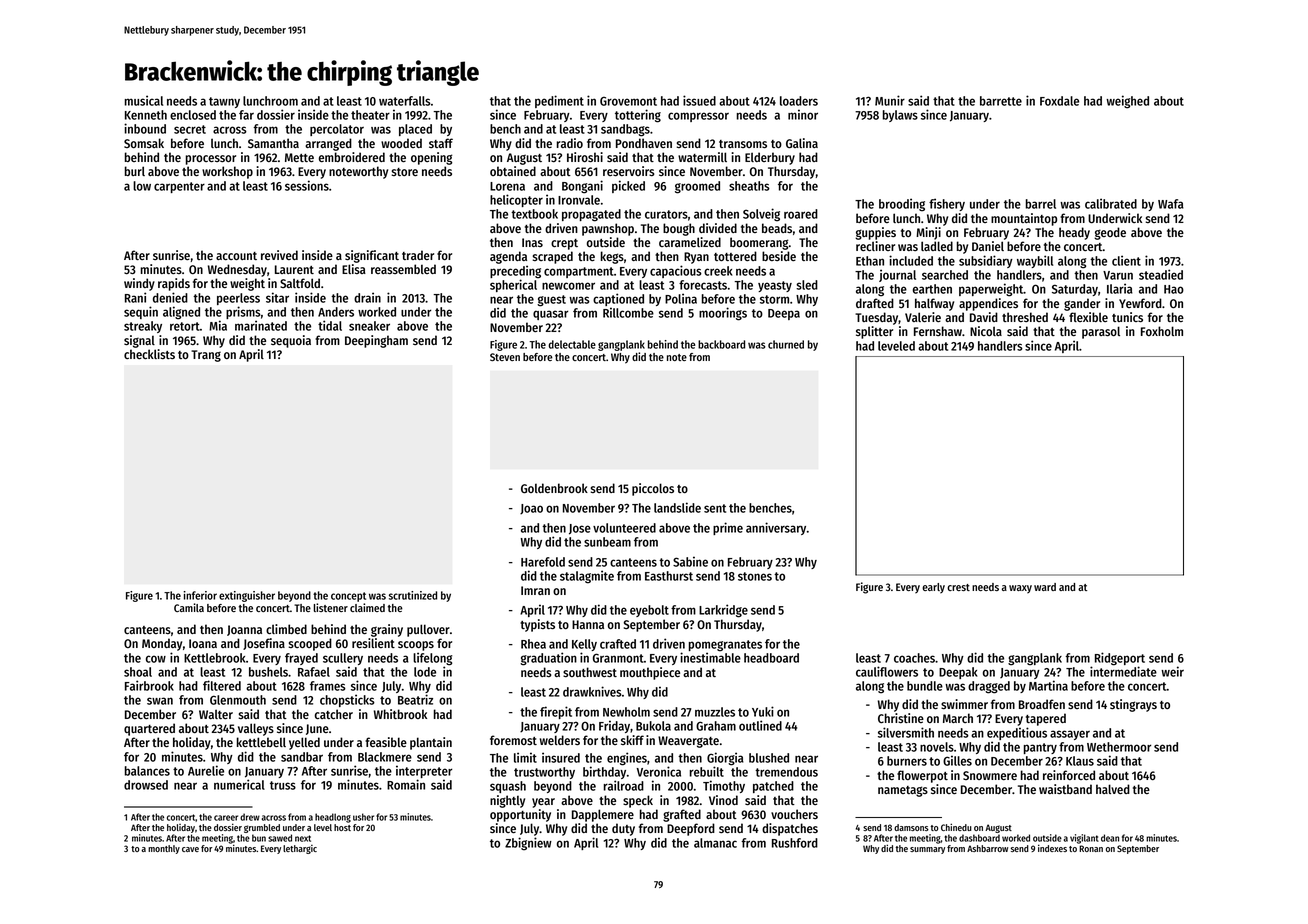  What do you see at coordinates (405, 101) in the image?
I see `waterfalls` at bounding box center [405, 101].
